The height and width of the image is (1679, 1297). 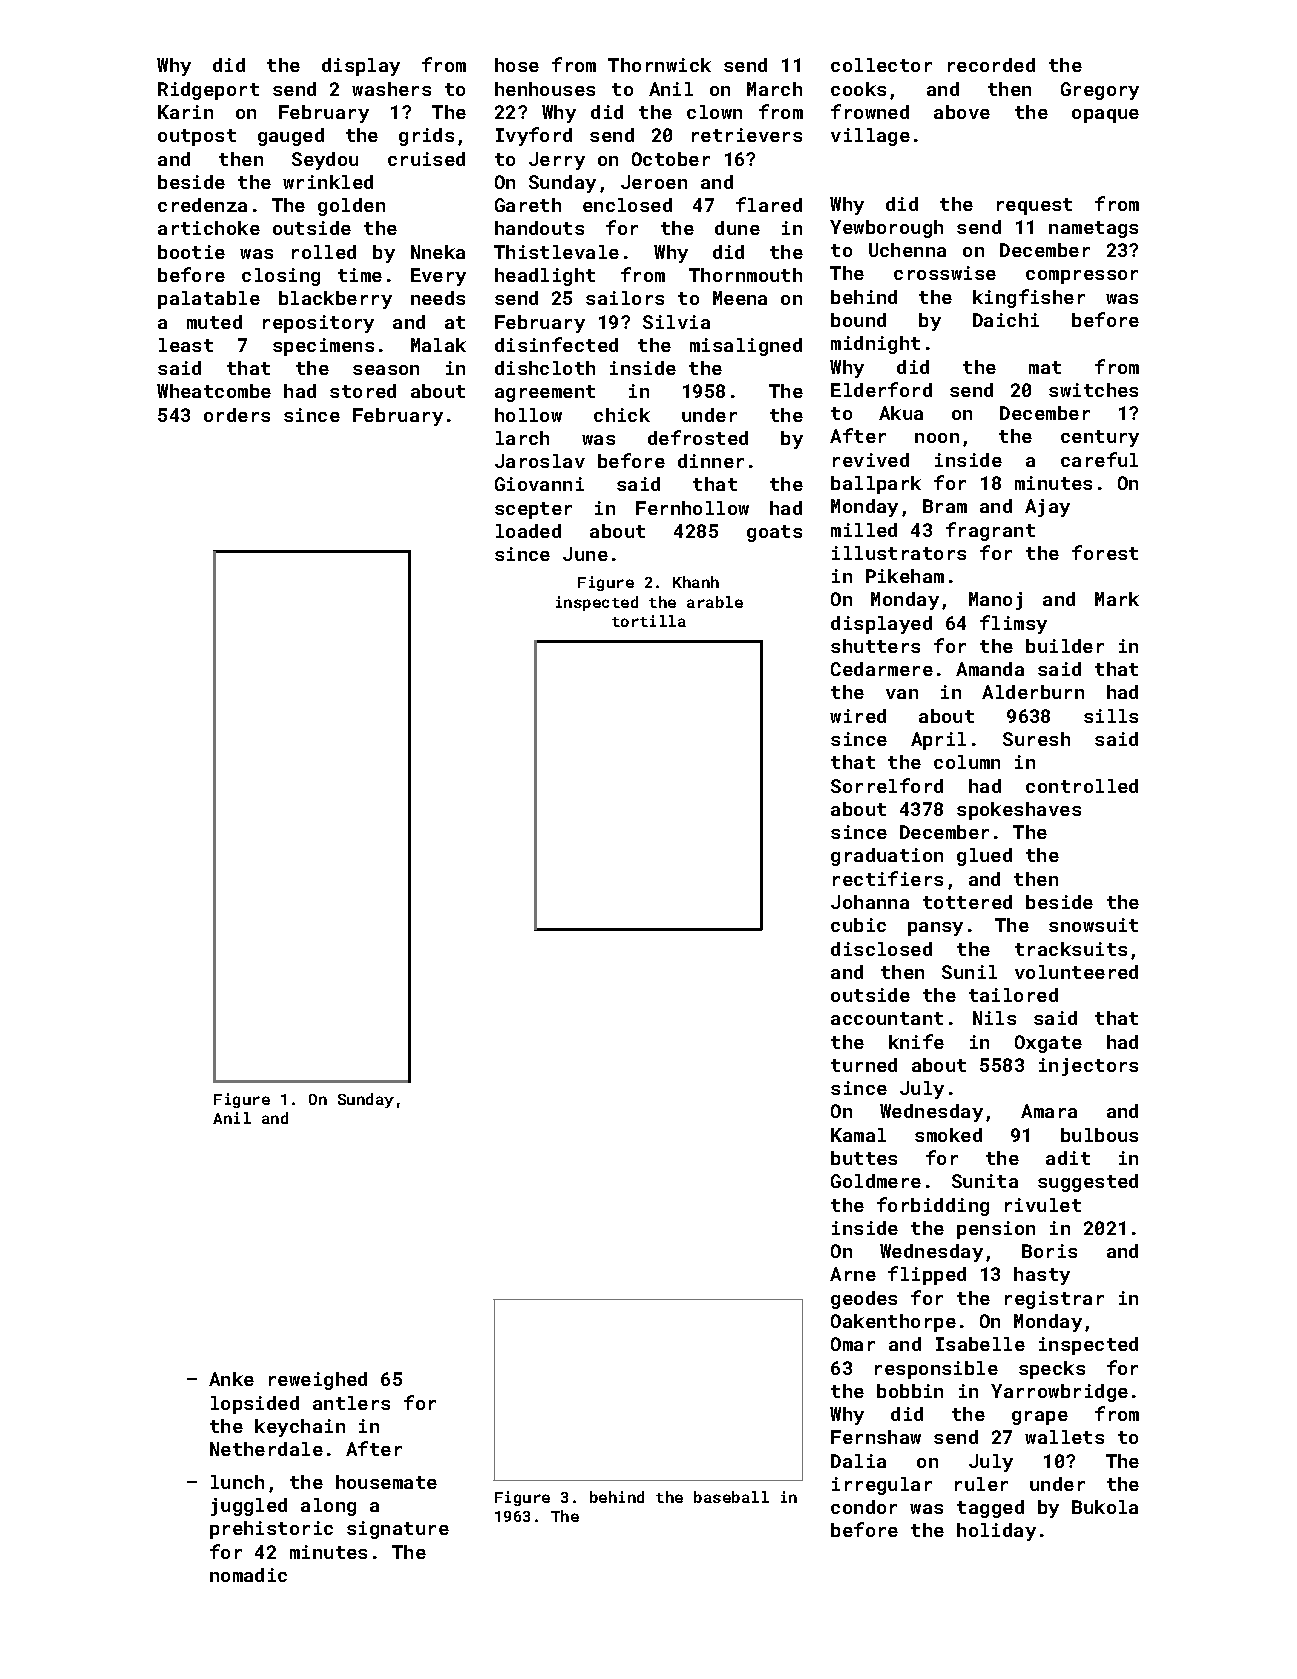 I want to click on Sorrelford, so click(x=887, y=785).
